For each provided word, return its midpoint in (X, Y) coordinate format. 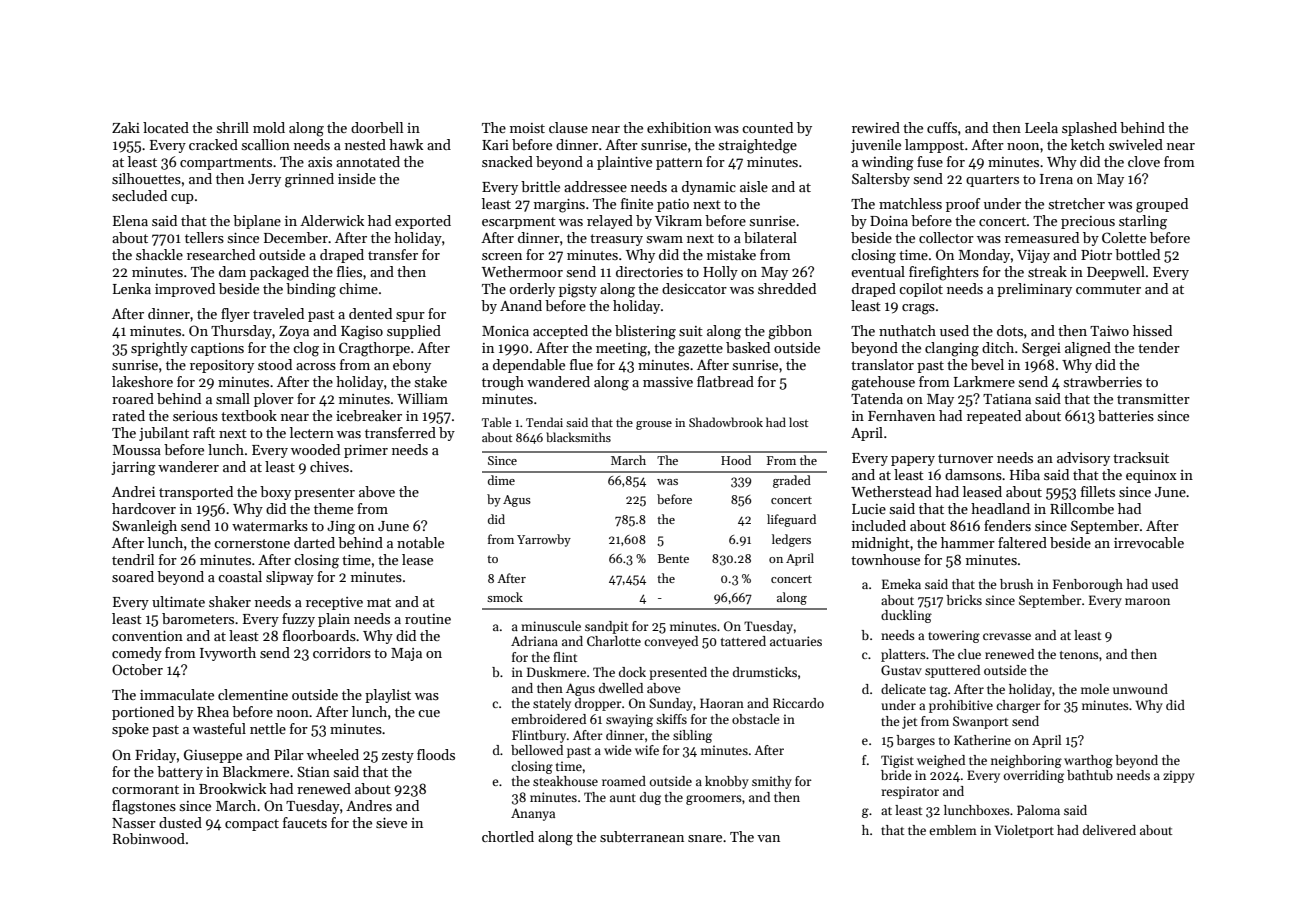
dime (501, 480)
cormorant (145, 789)
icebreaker (369, 415)
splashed (1089, 129)
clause (568, 127)
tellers (204, 237)
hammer (968, 542)
